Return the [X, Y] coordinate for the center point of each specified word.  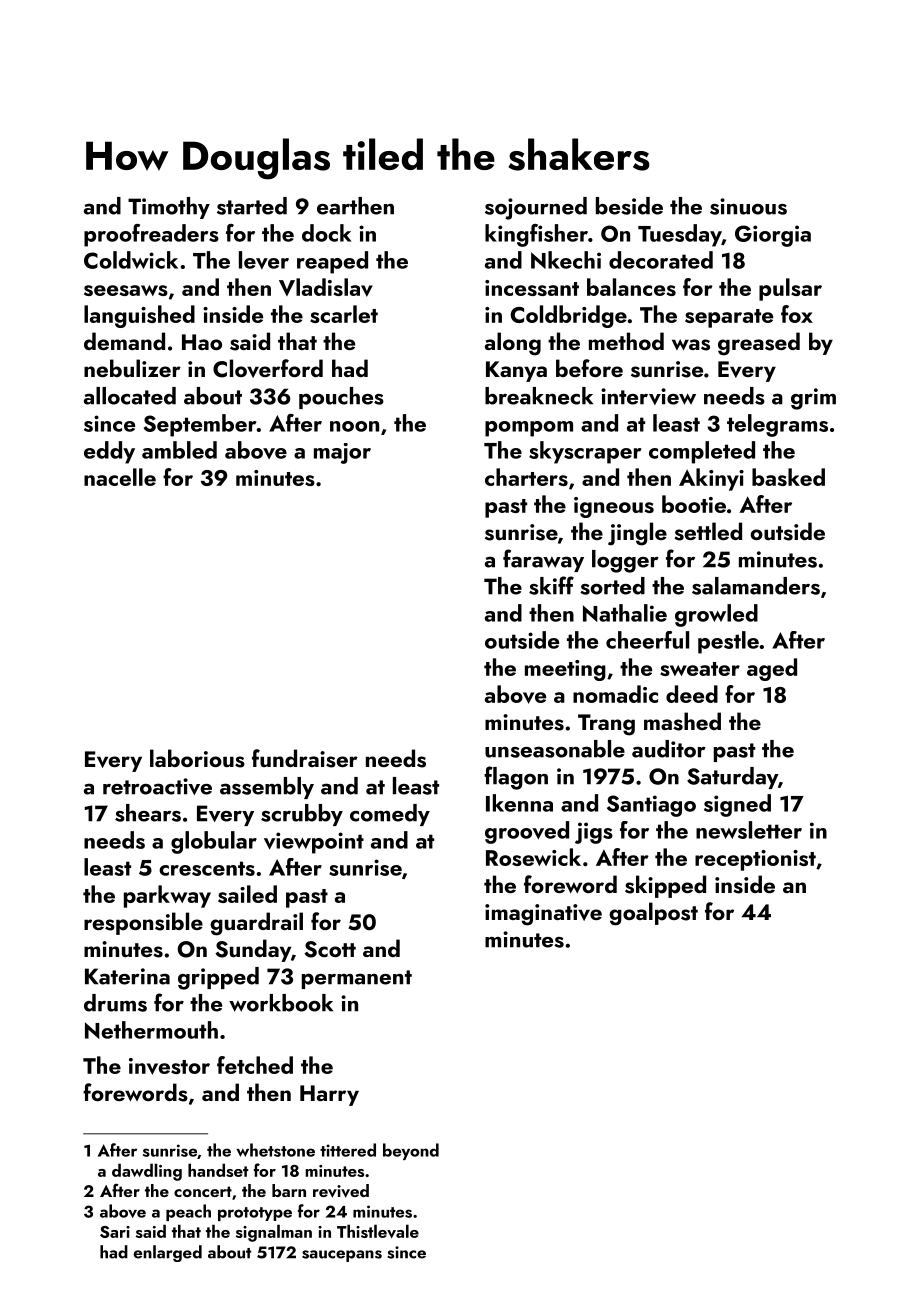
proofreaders [151, 235]
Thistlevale [378, 1231]
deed [692, 694]
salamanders [756, 586]
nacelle [120, 477]
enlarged [168, 1253]
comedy [390, 815]
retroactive [157, 786]
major [342, 453]
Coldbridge [569, 316]
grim [813, 399]
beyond [411, 1151]
